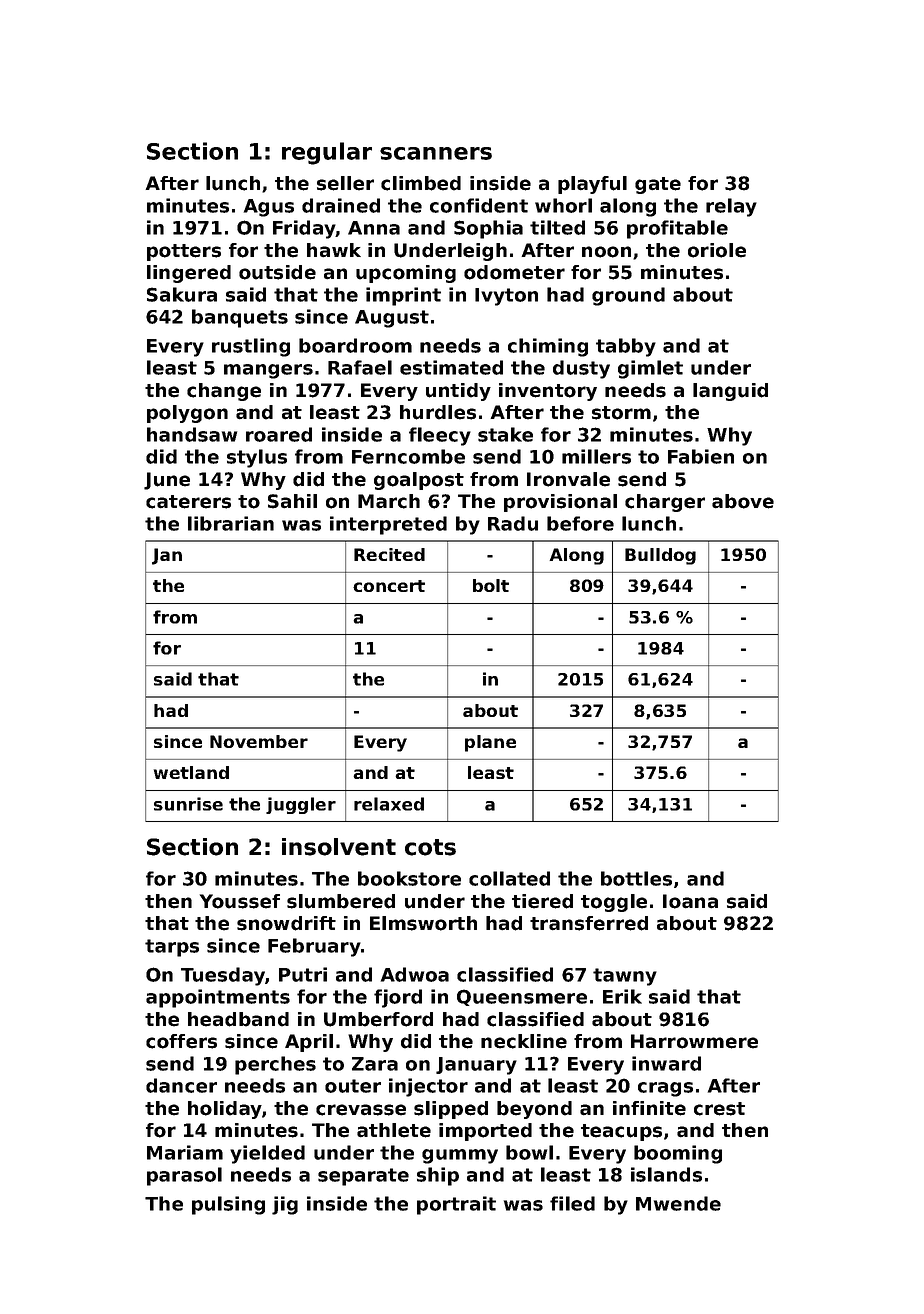 Image resolution: width=924 pixels, height=1314 pixels. What do you see at coordinates (191, 772) in the screenshot?
I see `wetland` at bounding box center [191, 772].
